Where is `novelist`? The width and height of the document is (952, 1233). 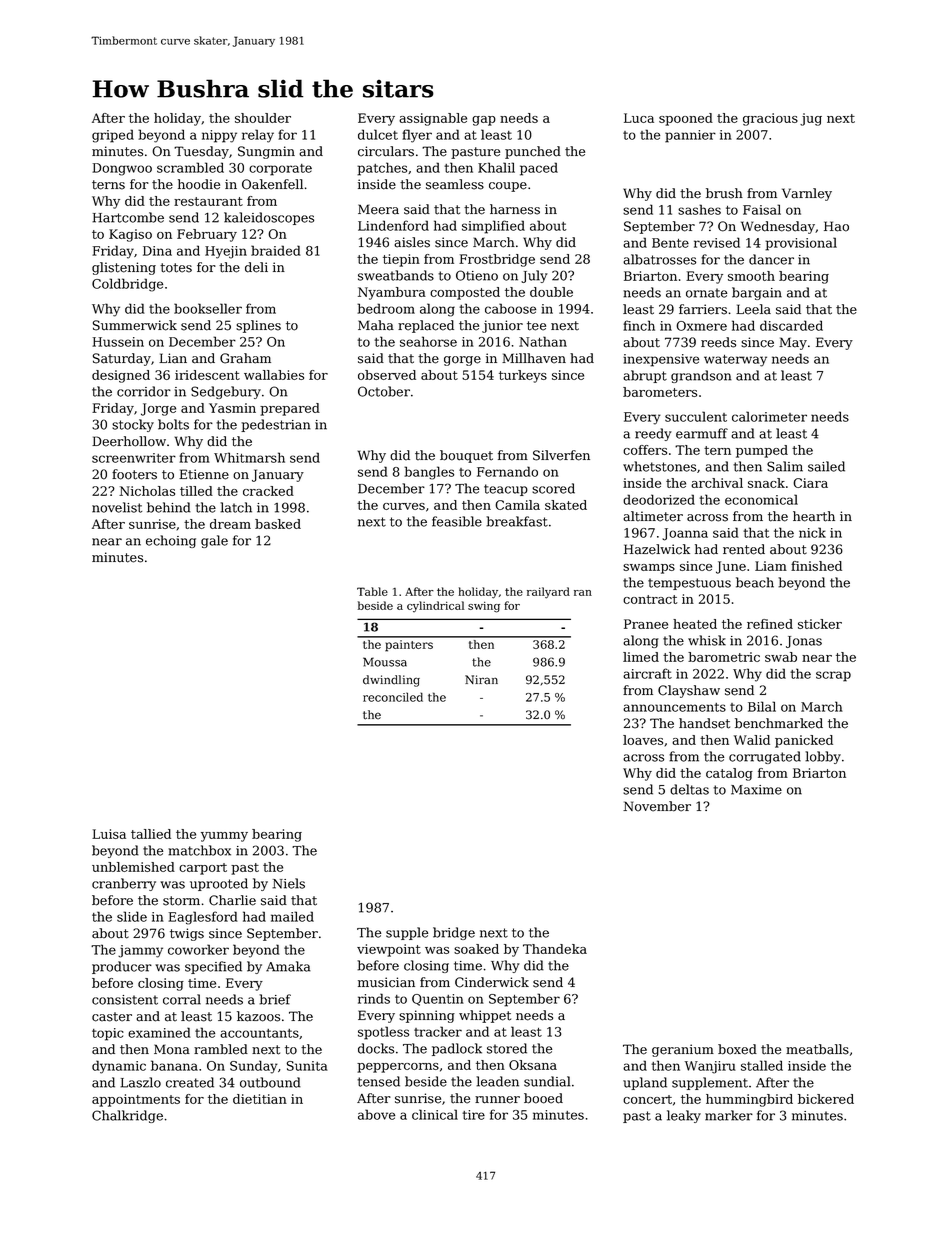 novelist is located at coordinates (117, 507).
